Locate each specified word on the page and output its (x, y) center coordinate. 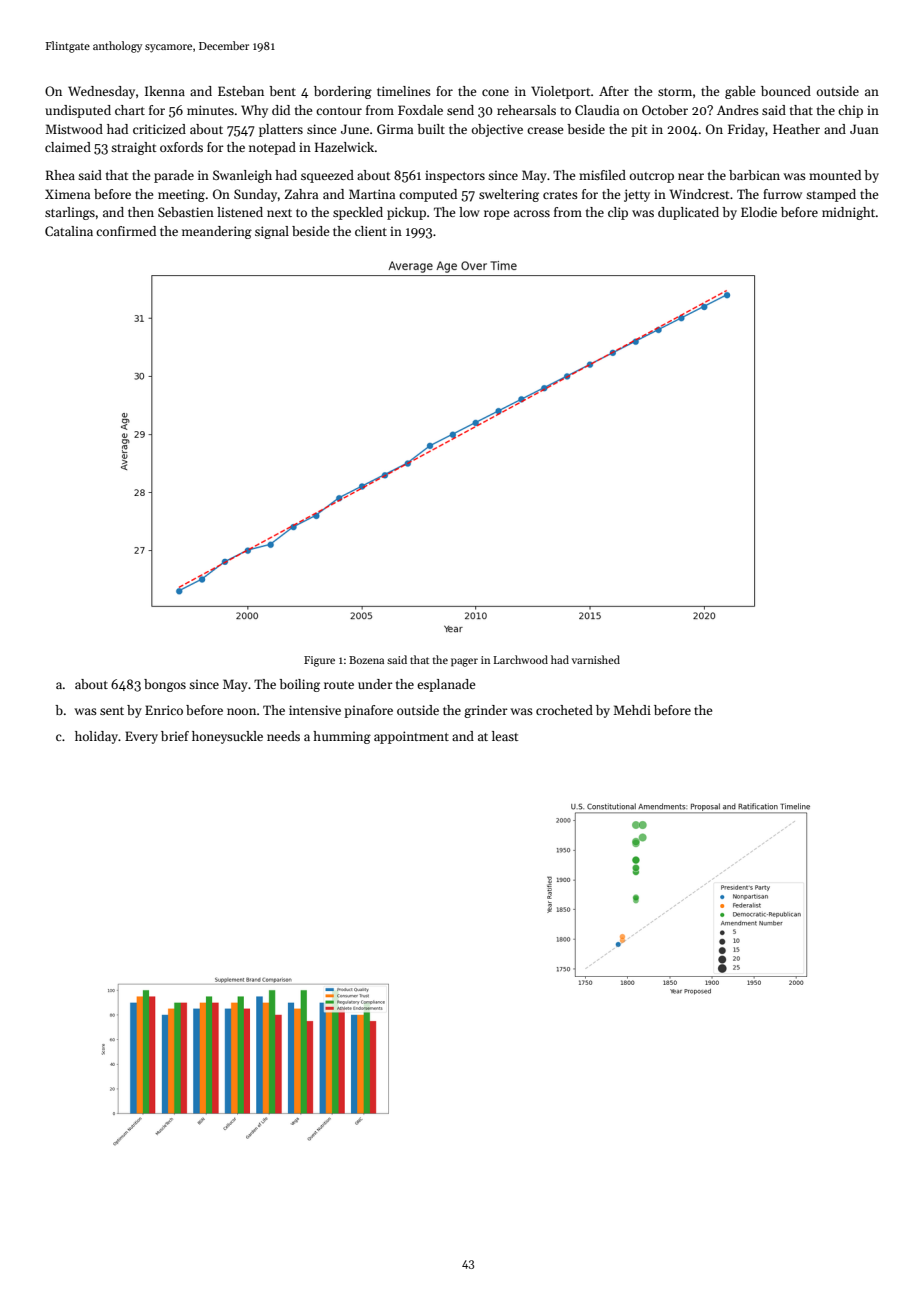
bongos (165, 685)
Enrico (164, 710)
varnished (596, 659)
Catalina (69, 231)
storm (675, 92)
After (614, 91)
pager (464, 662)
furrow (782, 194)
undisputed (78, 111)
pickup (406, 213)
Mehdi (632, 710)
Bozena (366, 660)
